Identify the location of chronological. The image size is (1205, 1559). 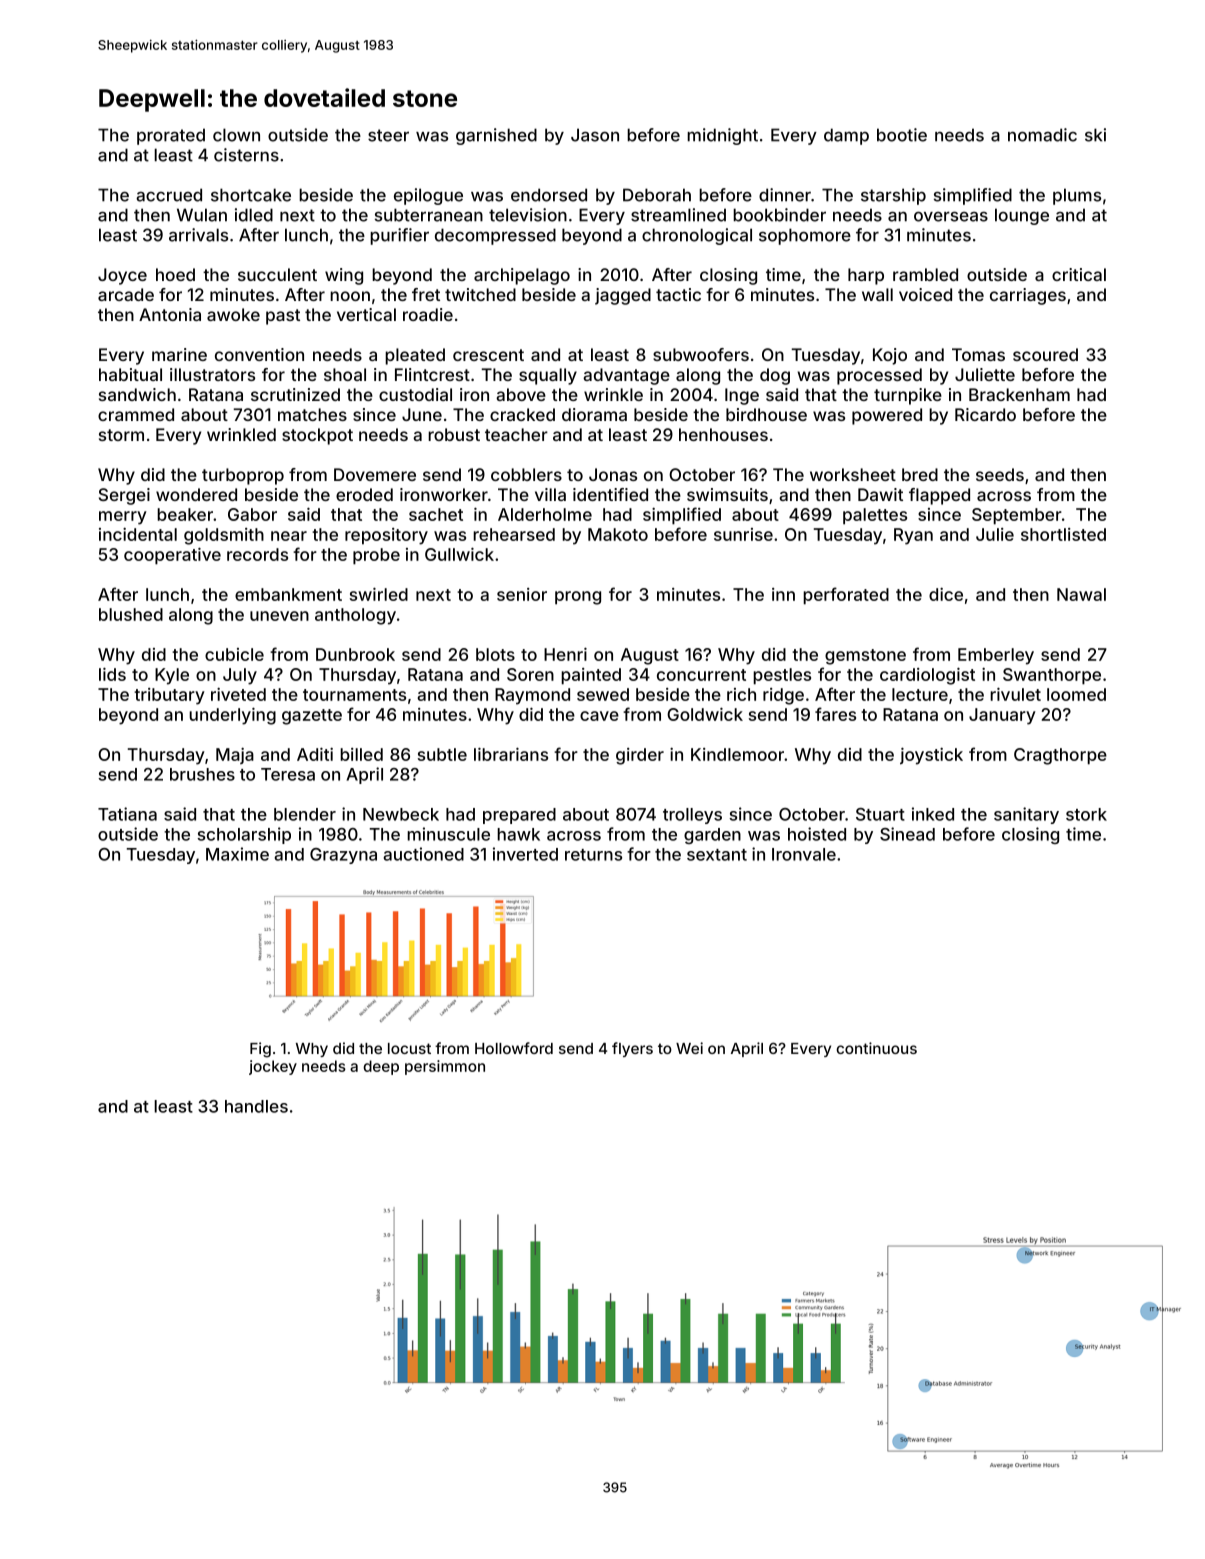
(697, 236).
